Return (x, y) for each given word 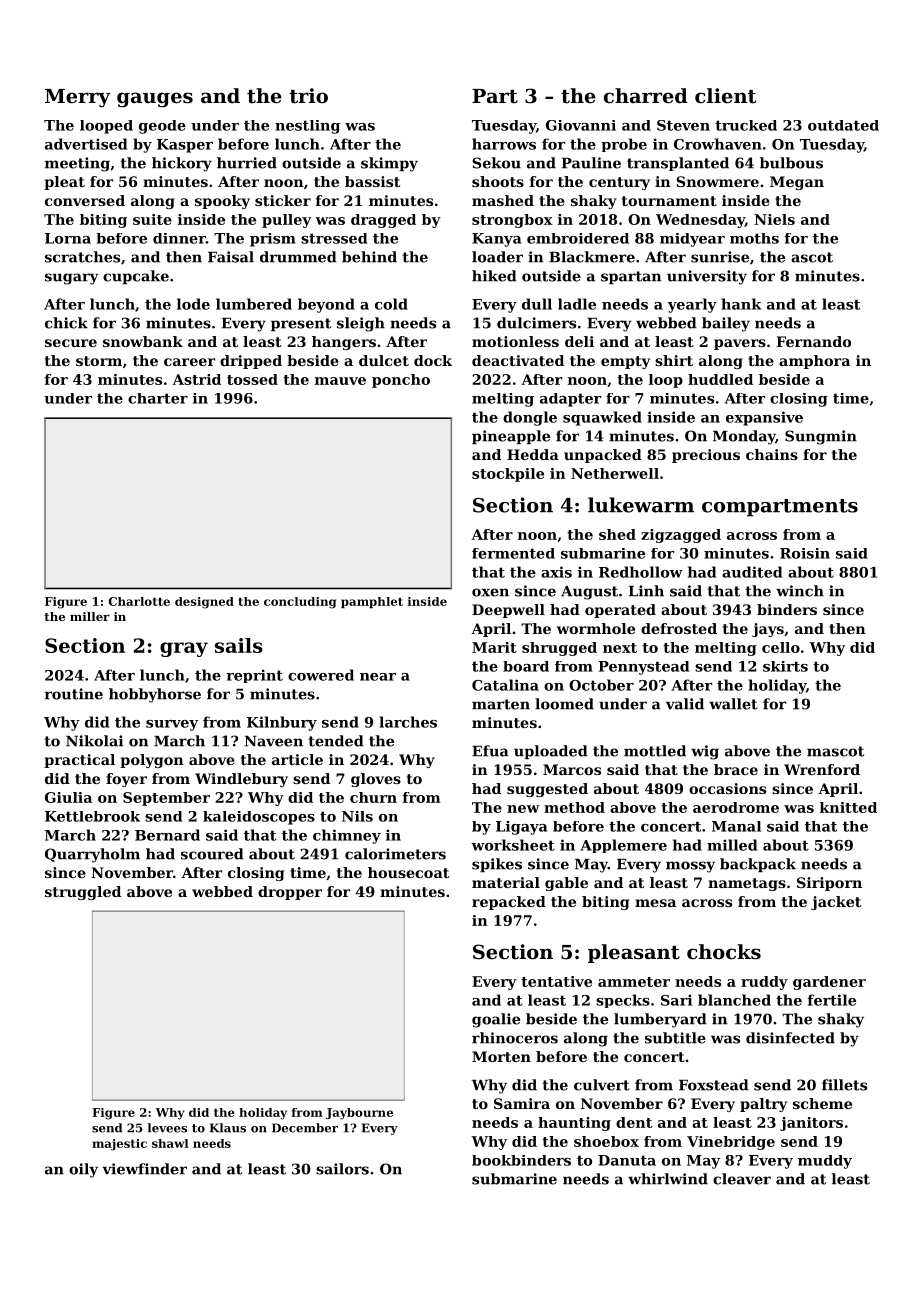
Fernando (813, 341)
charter (158, 398)
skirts (785, 666)
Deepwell (508, 611)
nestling (307, 127)
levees (167, 1128)
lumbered (254, 304)
